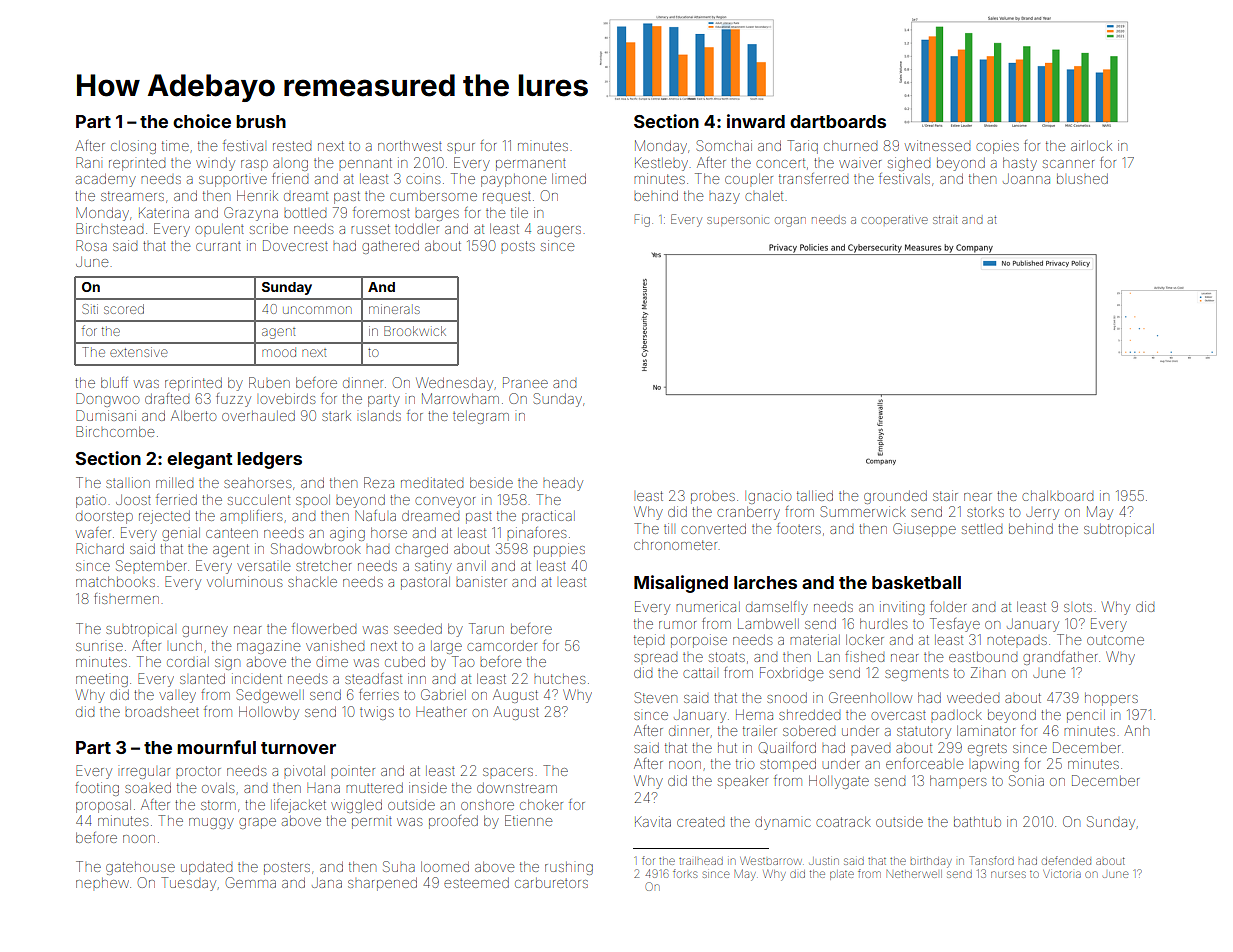  Describe the element at coordinates (945, 220) in the page. I see `strait` at that location.
